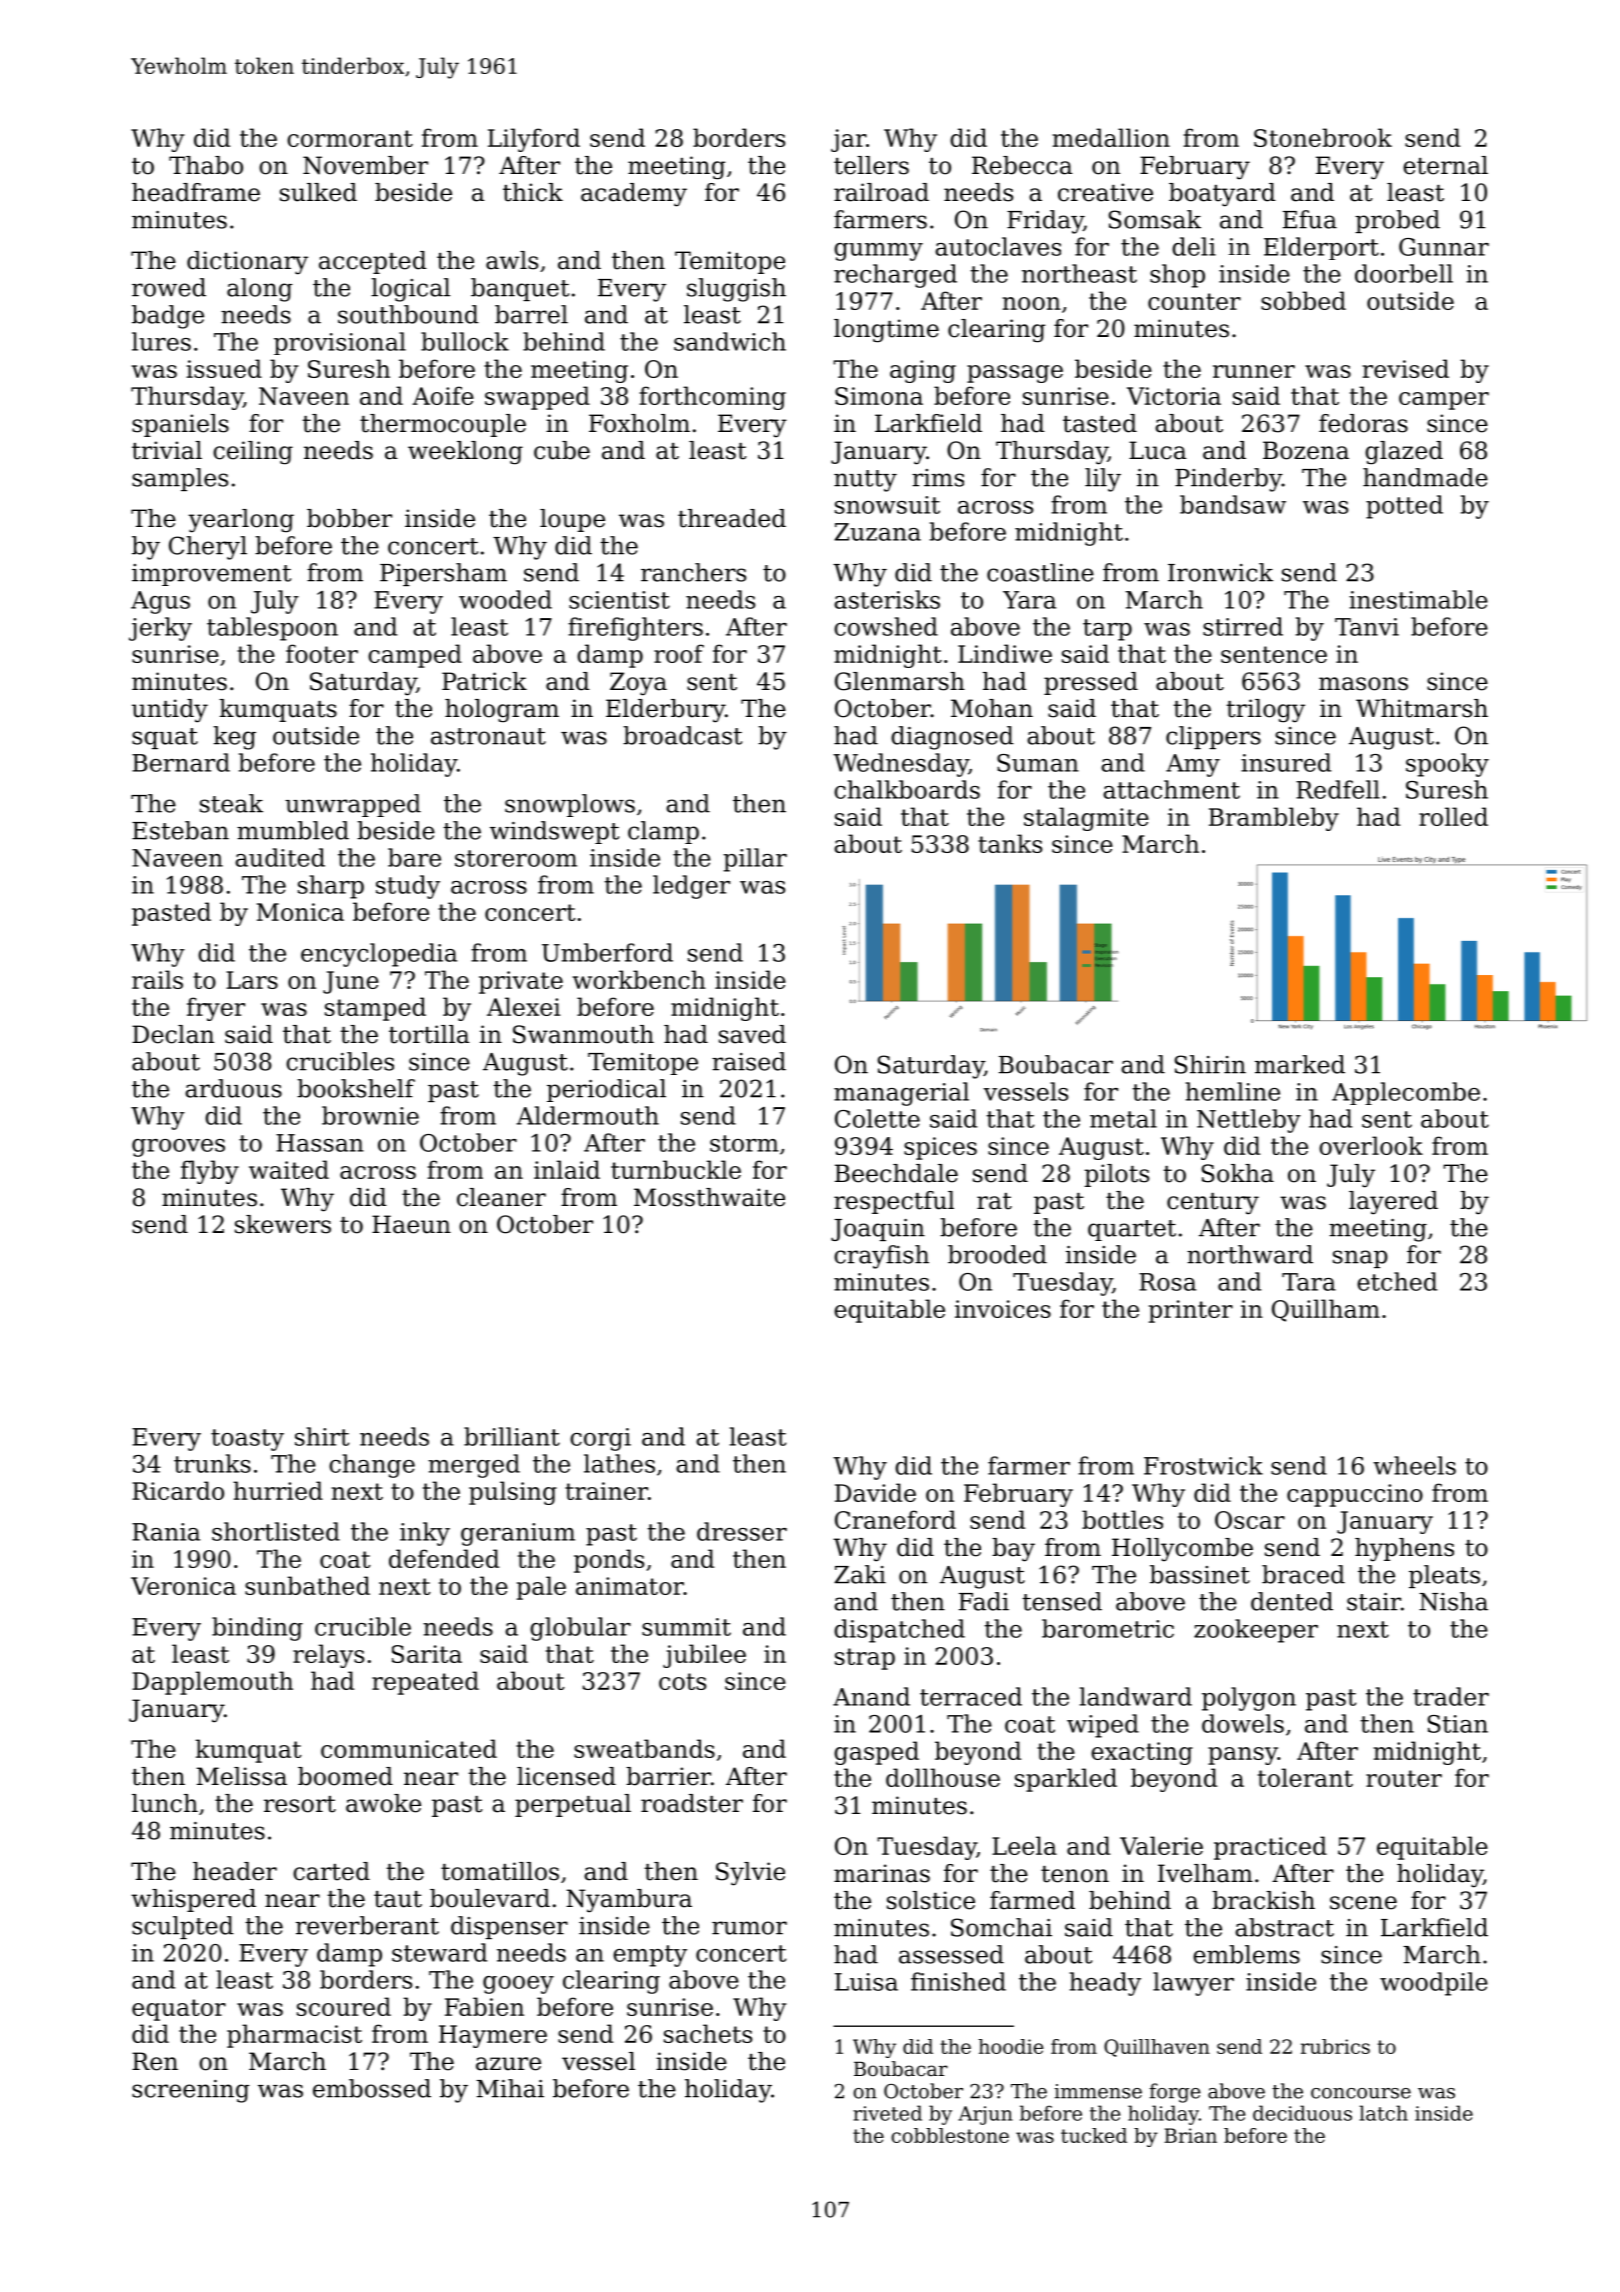 The height and width of the document is (2292, 1620). I want to click on Shirin, so click(1210, 1064).
